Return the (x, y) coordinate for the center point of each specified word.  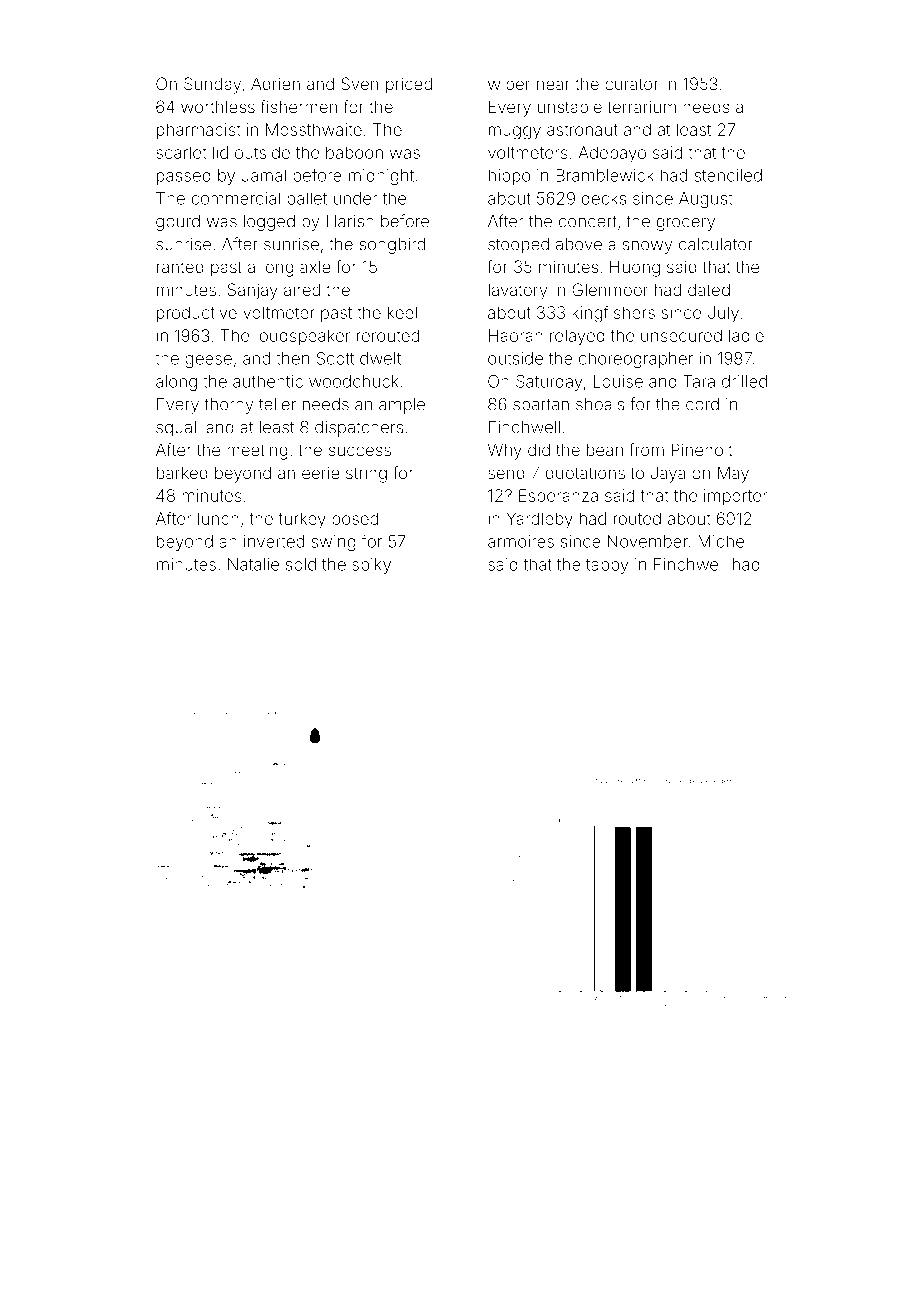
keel (402, 312)
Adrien (275, 83)
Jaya (668, 474)
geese (208, 361)
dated (709, 289)
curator (632, 84)
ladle (746, 335)
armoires (521, 541)
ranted (180, 267)
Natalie (253, 564)
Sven (359, 83)
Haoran (516, 335)
